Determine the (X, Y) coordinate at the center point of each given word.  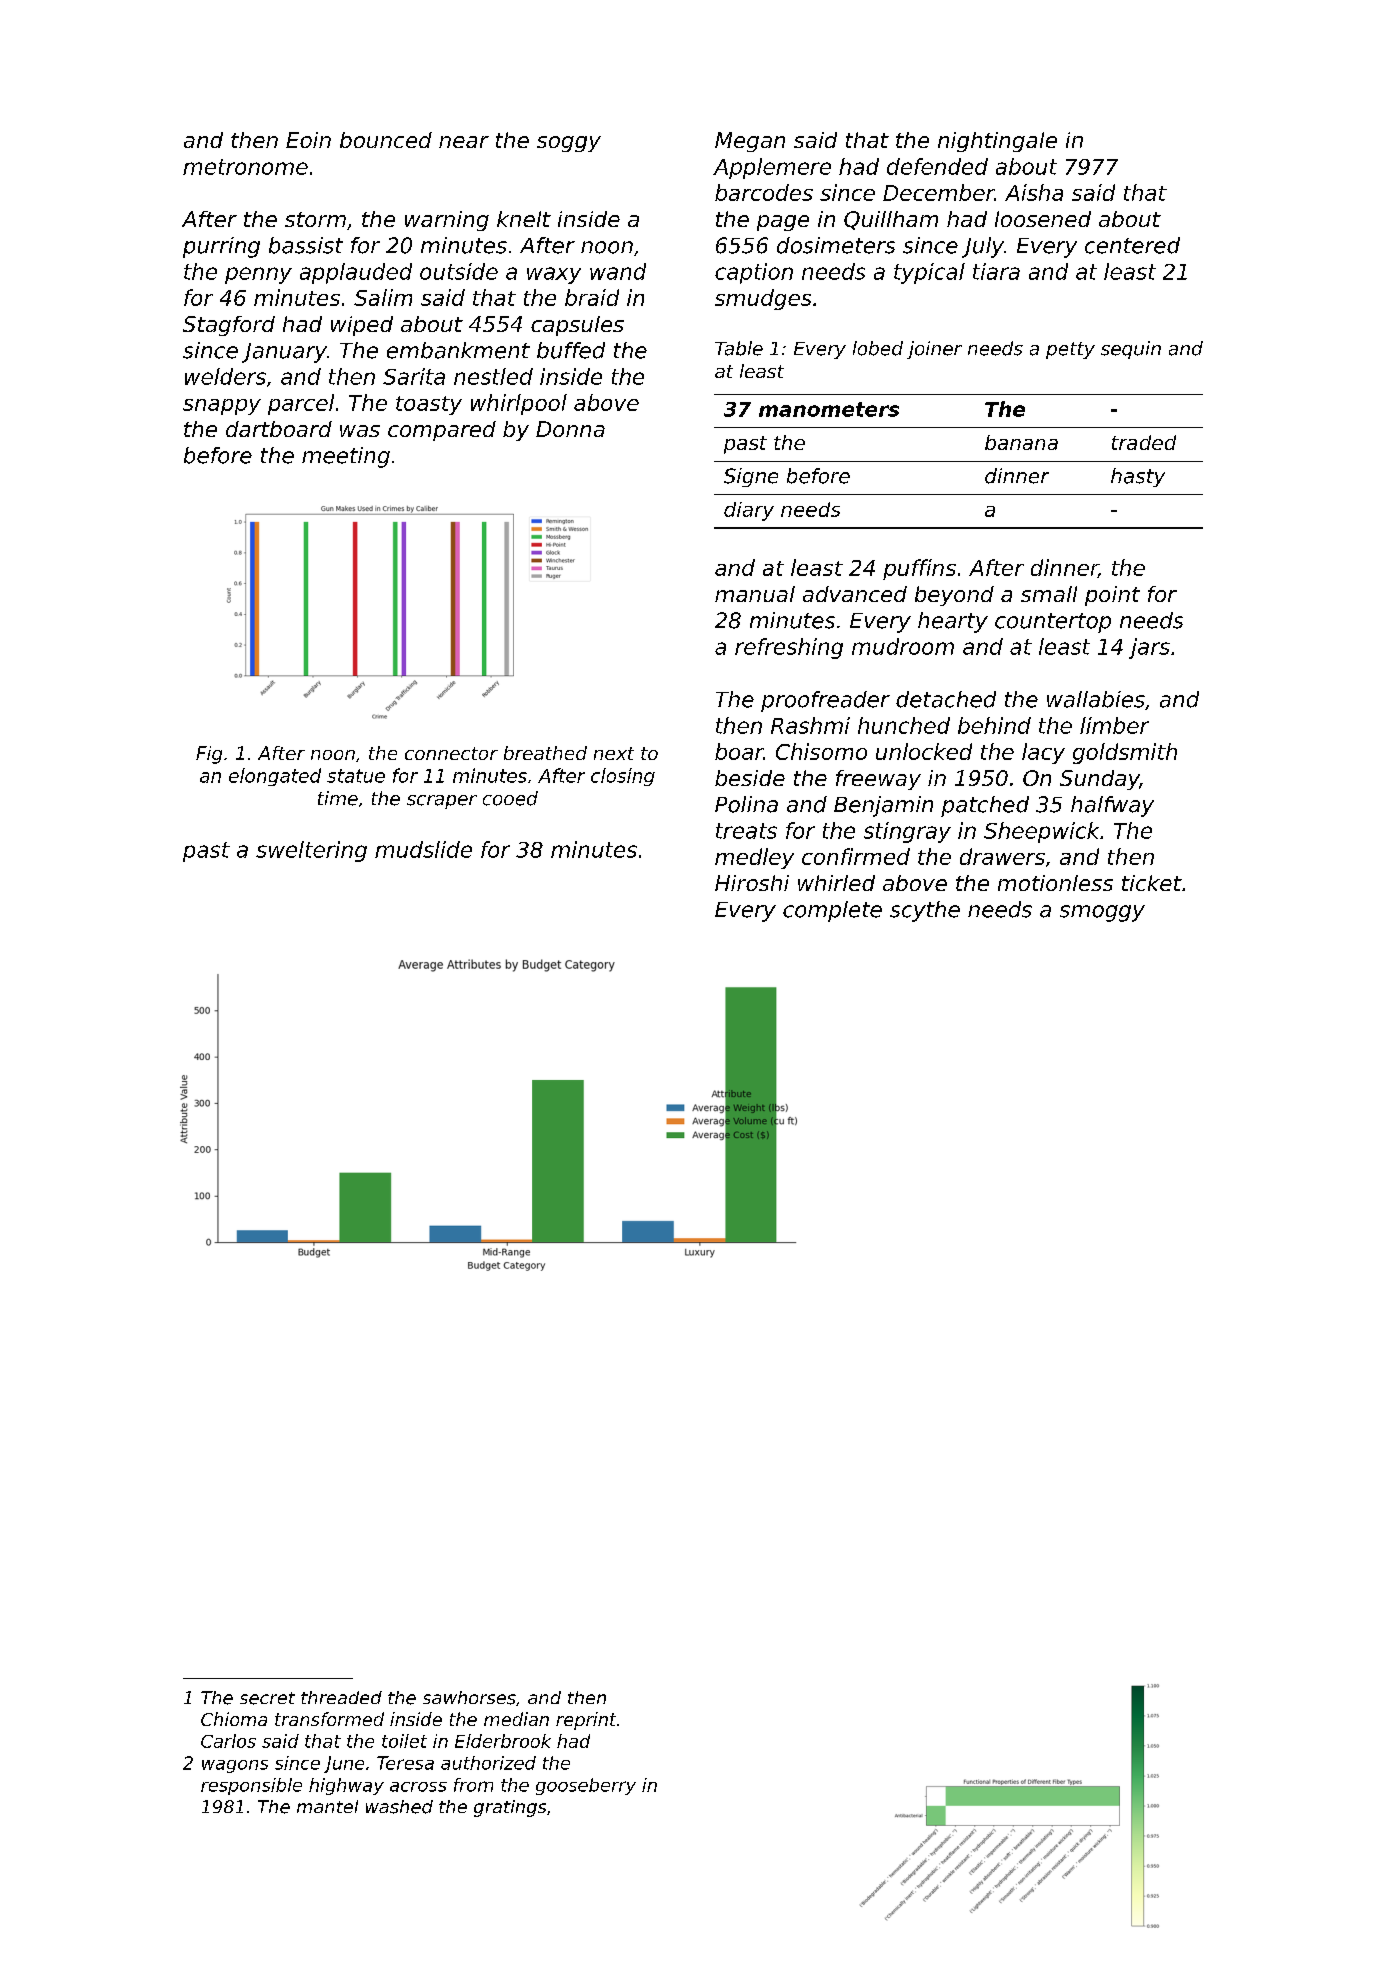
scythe (925, 911)
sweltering (311, 851)
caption (754, 273)
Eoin (308, 140)
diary (749, 511)
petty (1070, 350)
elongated (275, 777)
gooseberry (586, 1786)
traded (1144, 442)
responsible (251, 1786)
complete (832, 911)
